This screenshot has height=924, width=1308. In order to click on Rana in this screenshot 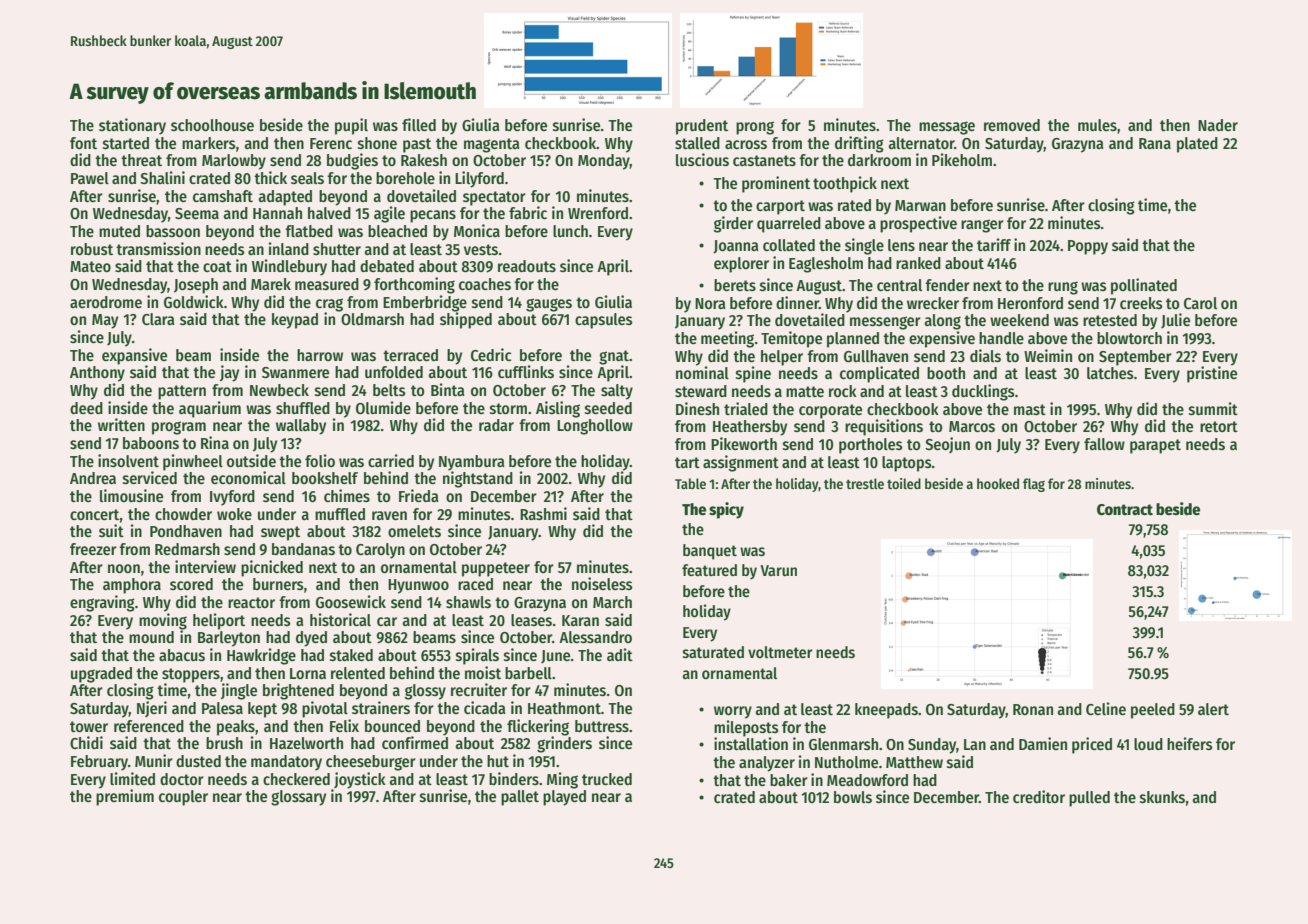, I will do `click(1155, 143)`.
